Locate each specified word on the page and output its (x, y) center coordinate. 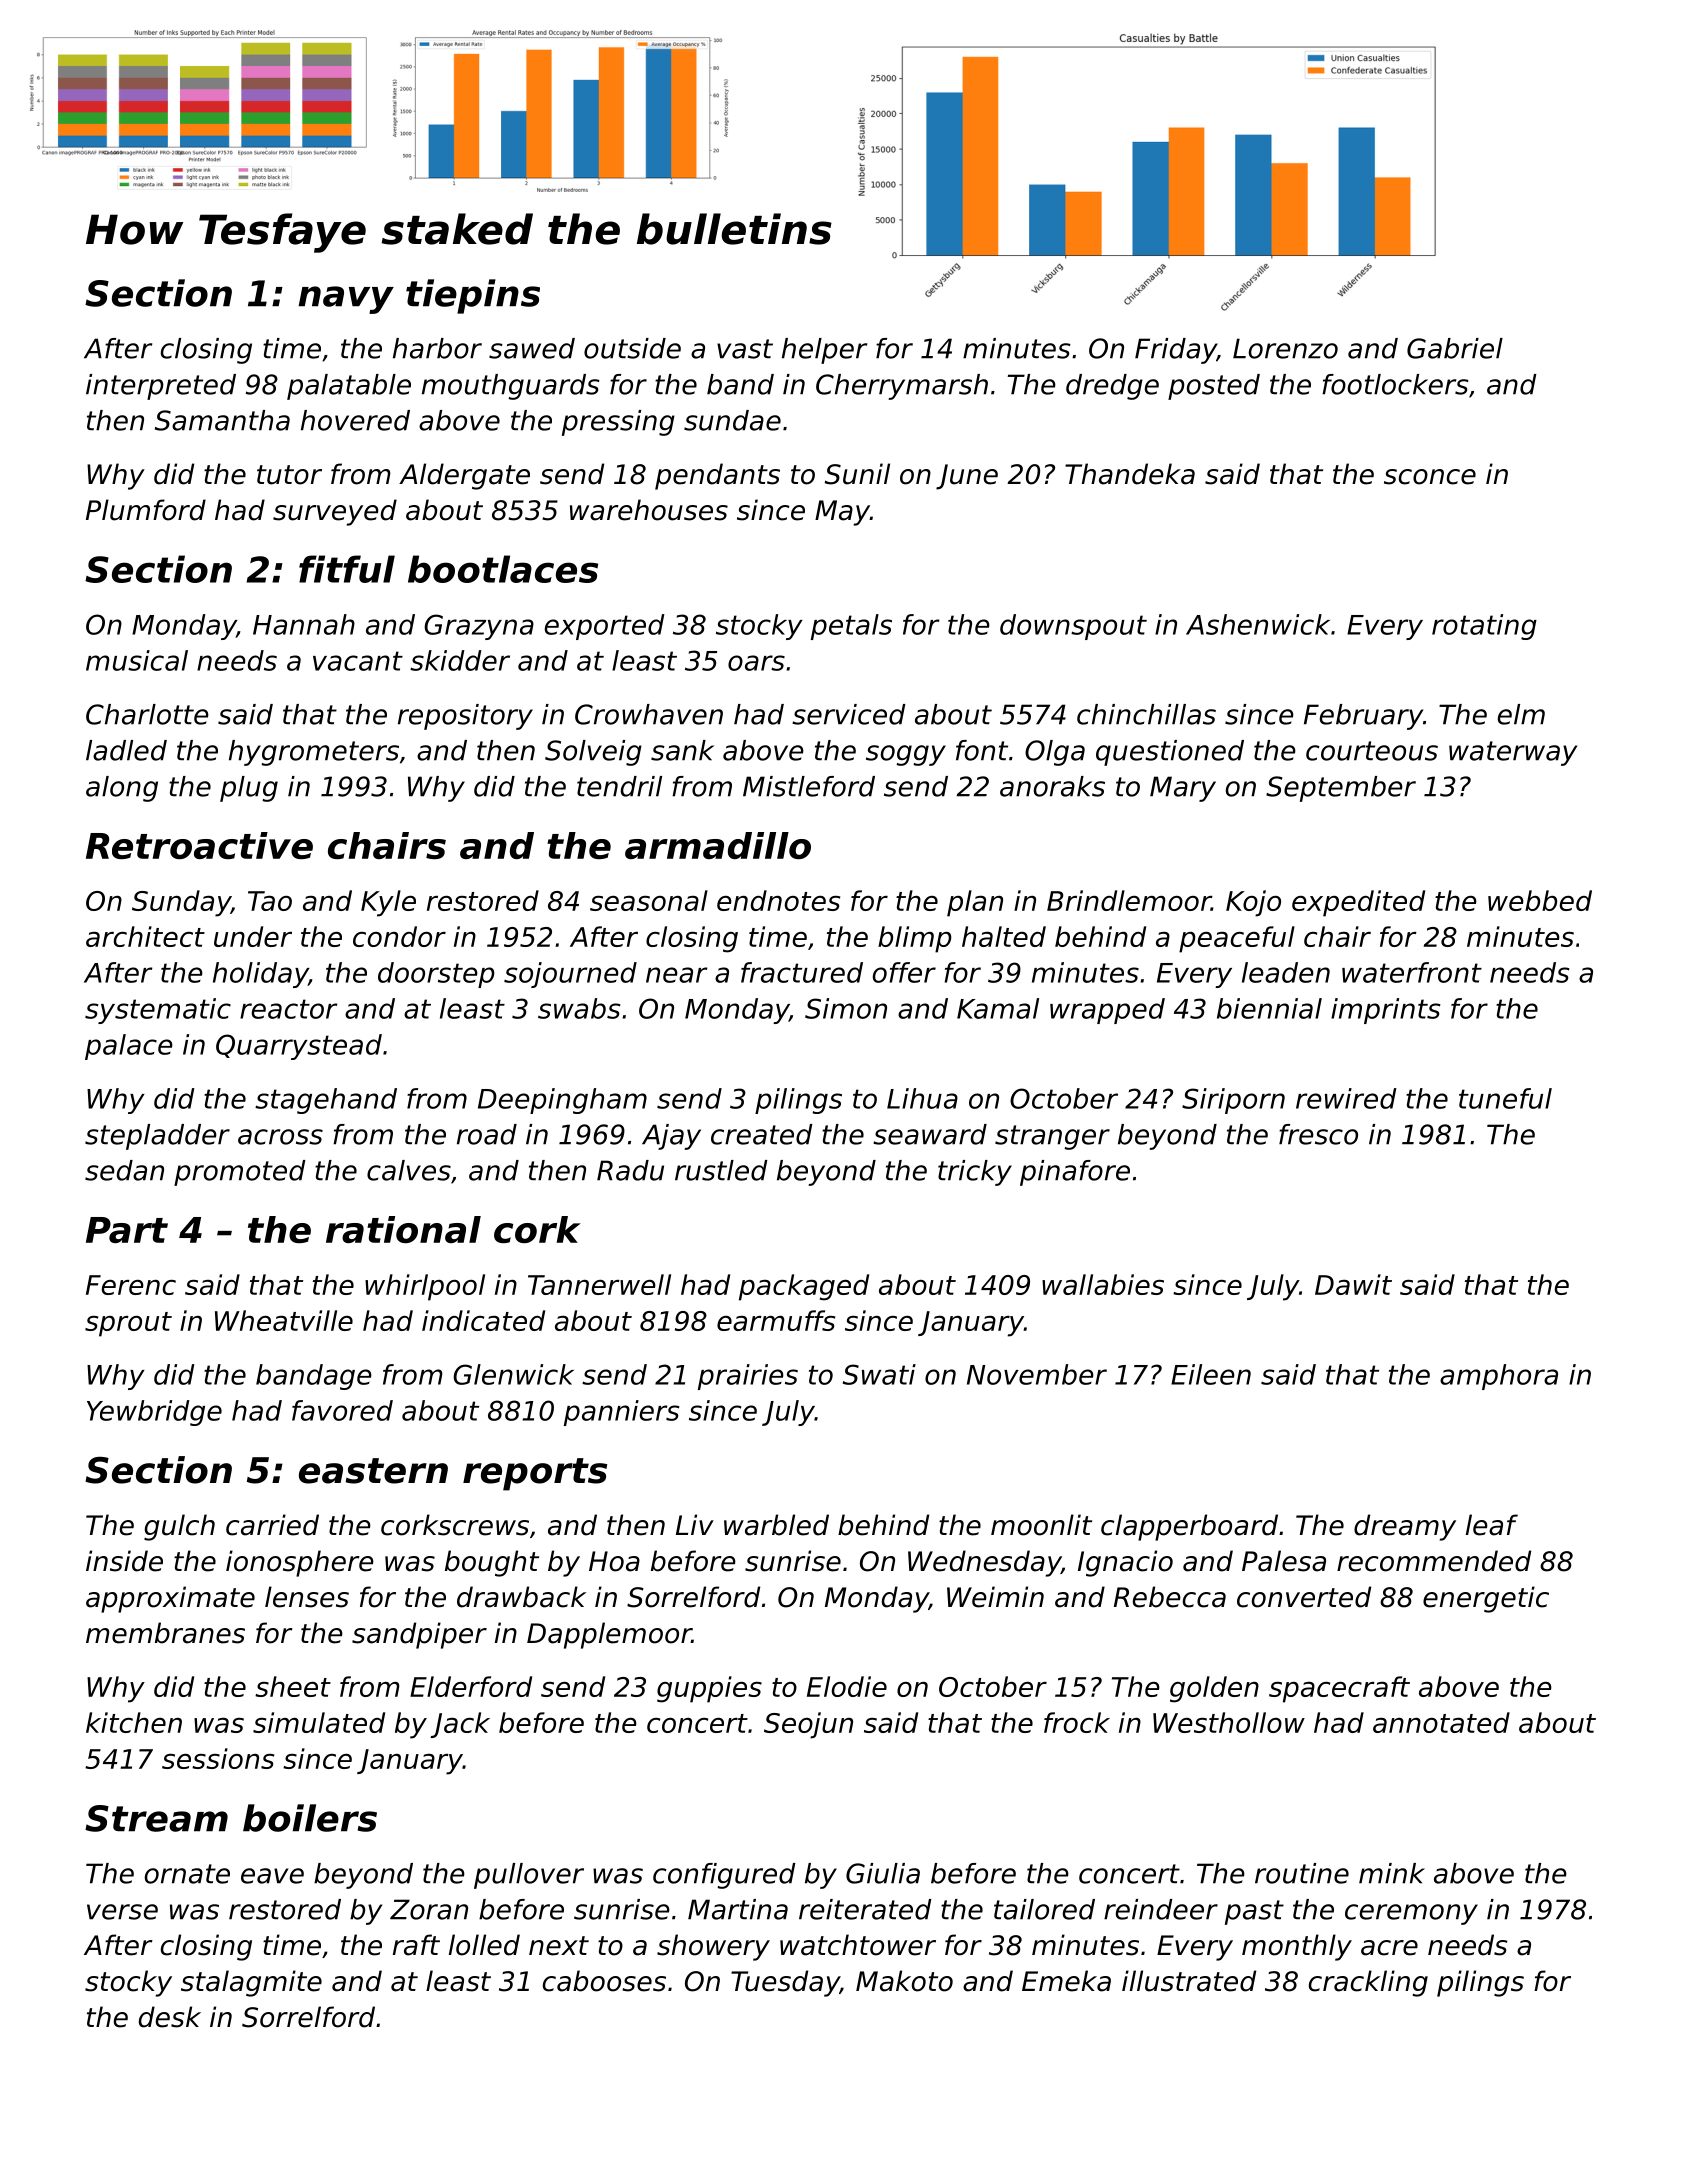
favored (342, 1410)
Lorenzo (1285, 348)
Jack (460, 1725)
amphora (1499, 1377)
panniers (622, 1413)
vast (745, 349)
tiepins (473, 296)
